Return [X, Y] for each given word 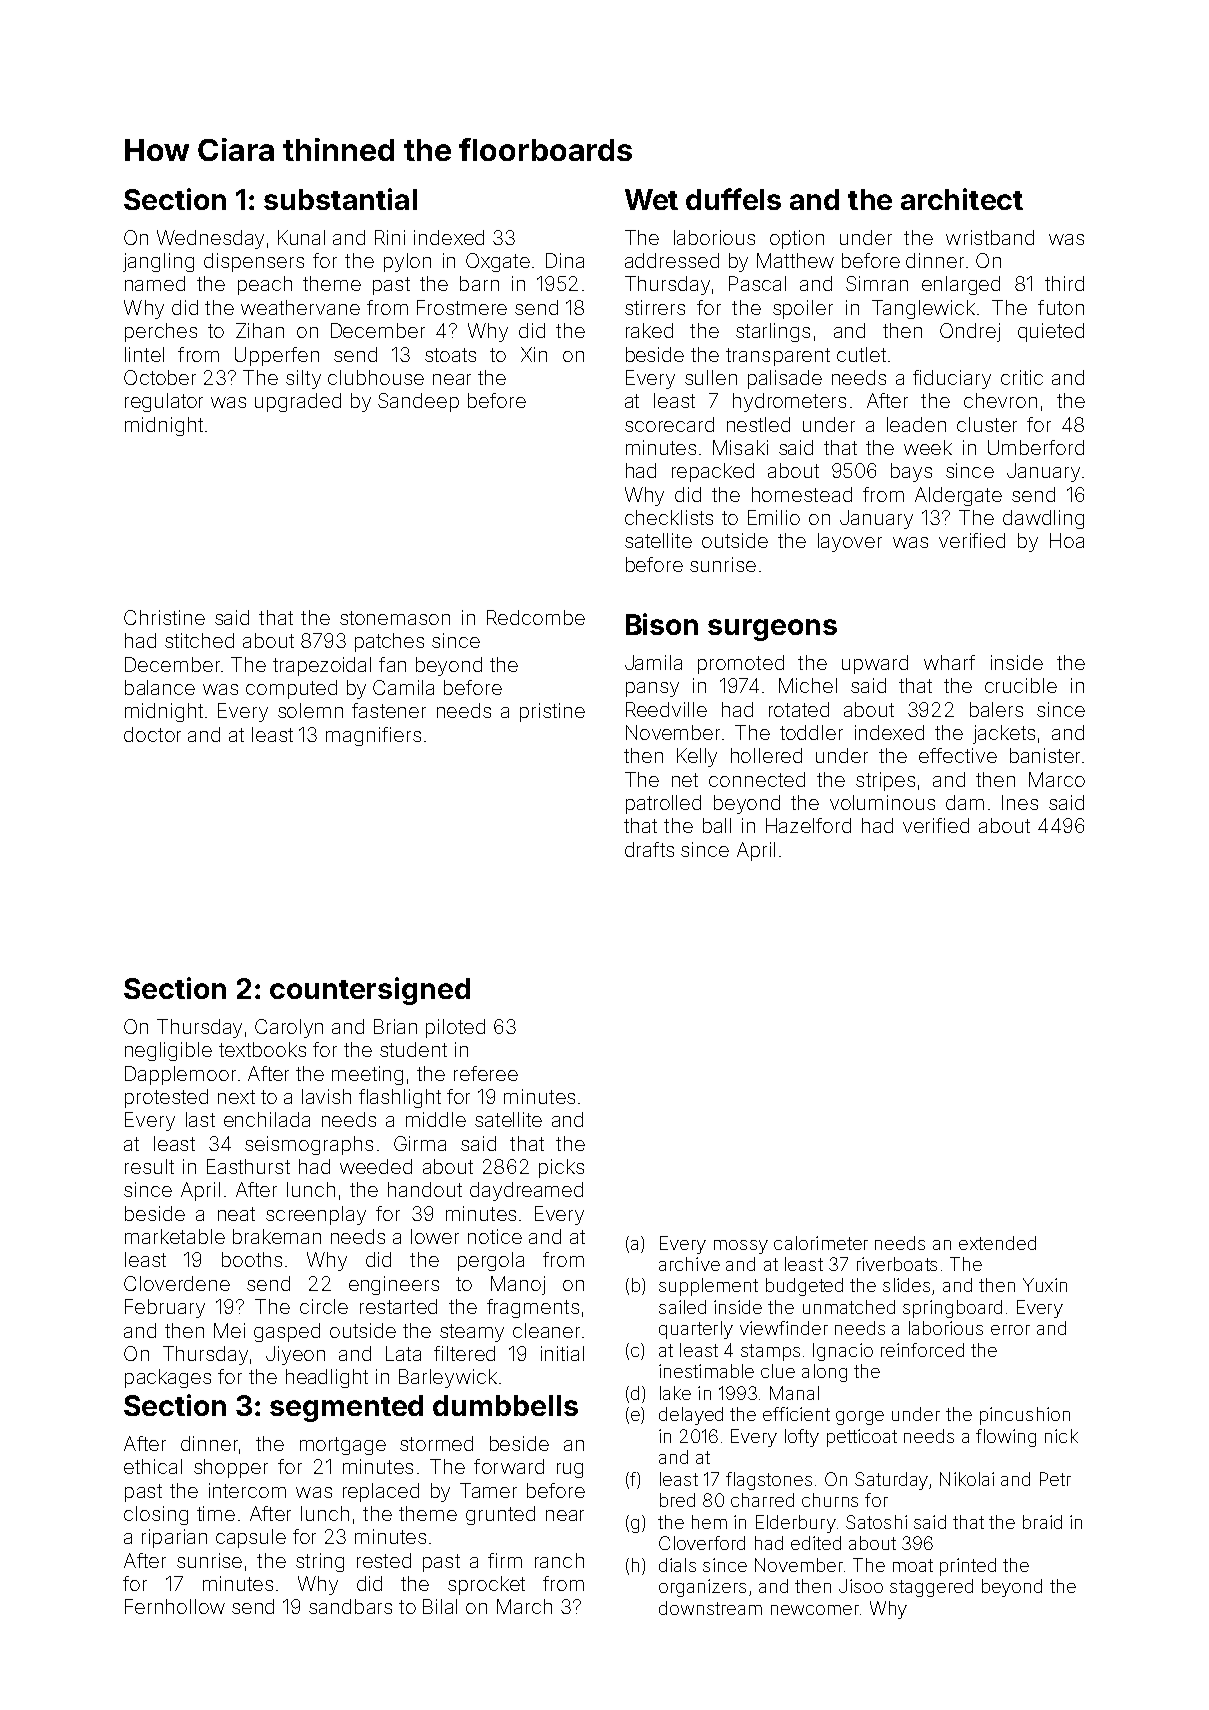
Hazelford [808, 825]
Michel [808, 685]
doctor [152, 734]
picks [561, 1168]
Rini [390, 237]
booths [252, 1259]
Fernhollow [175, 1606]
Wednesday [210, 239]
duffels [733, 199]
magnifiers [373, 736]
